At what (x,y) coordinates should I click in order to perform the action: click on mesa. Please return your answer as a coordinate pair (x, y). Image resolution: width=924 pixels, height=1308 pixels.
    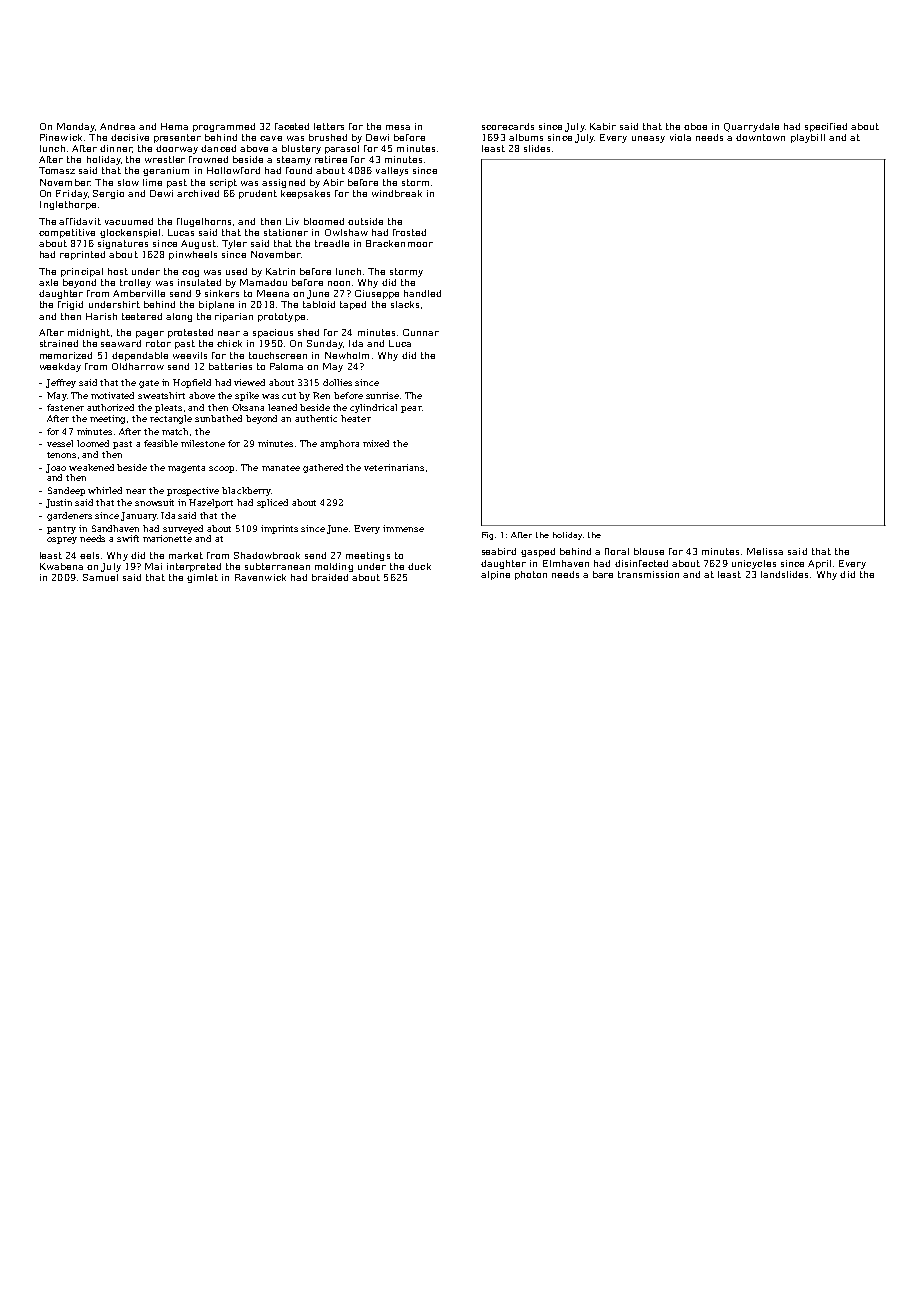
    Looking at the image, I should click on (398, 127).
